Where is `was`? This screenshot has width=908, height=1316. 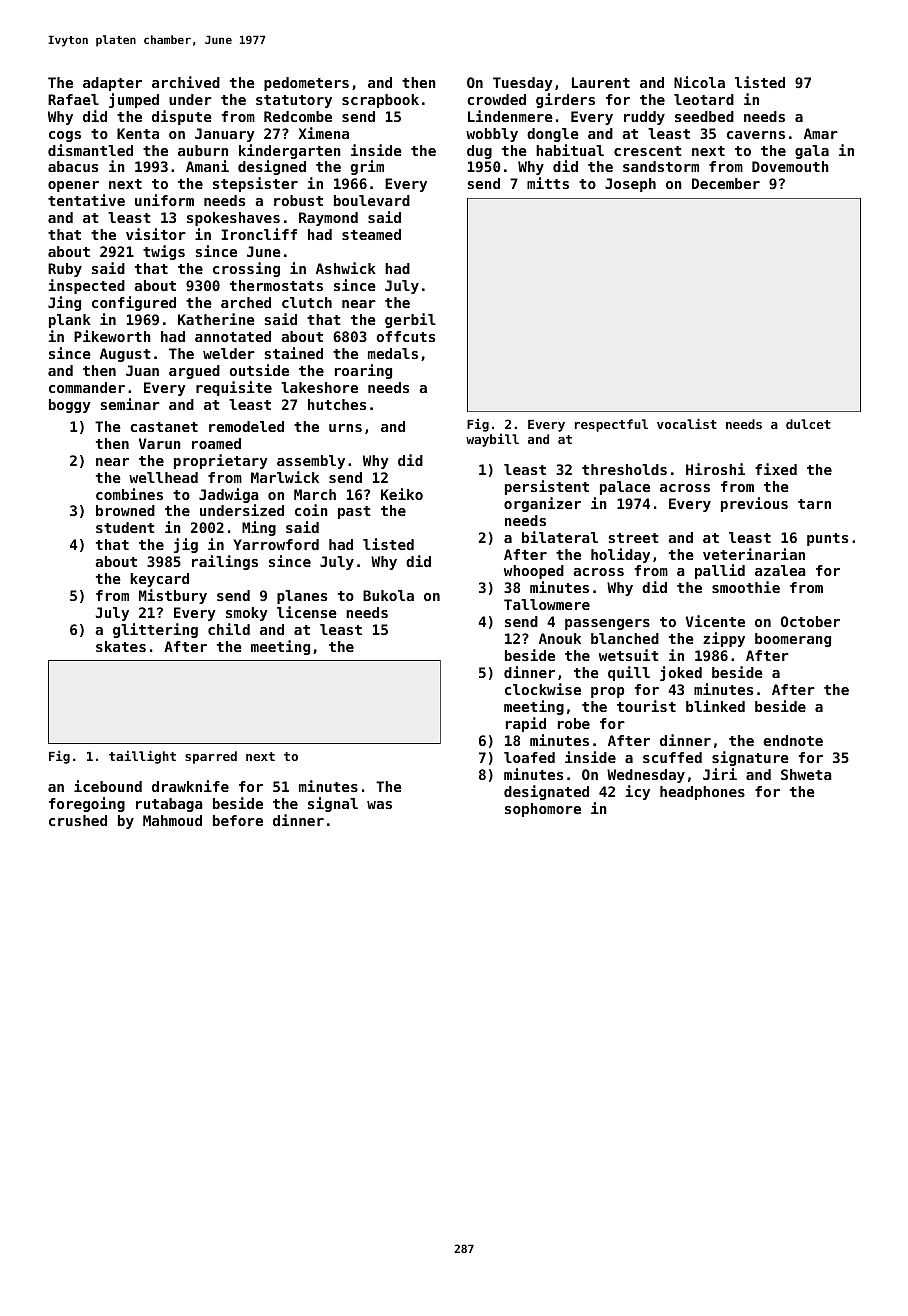
was is located at coordinates (379, 805).
